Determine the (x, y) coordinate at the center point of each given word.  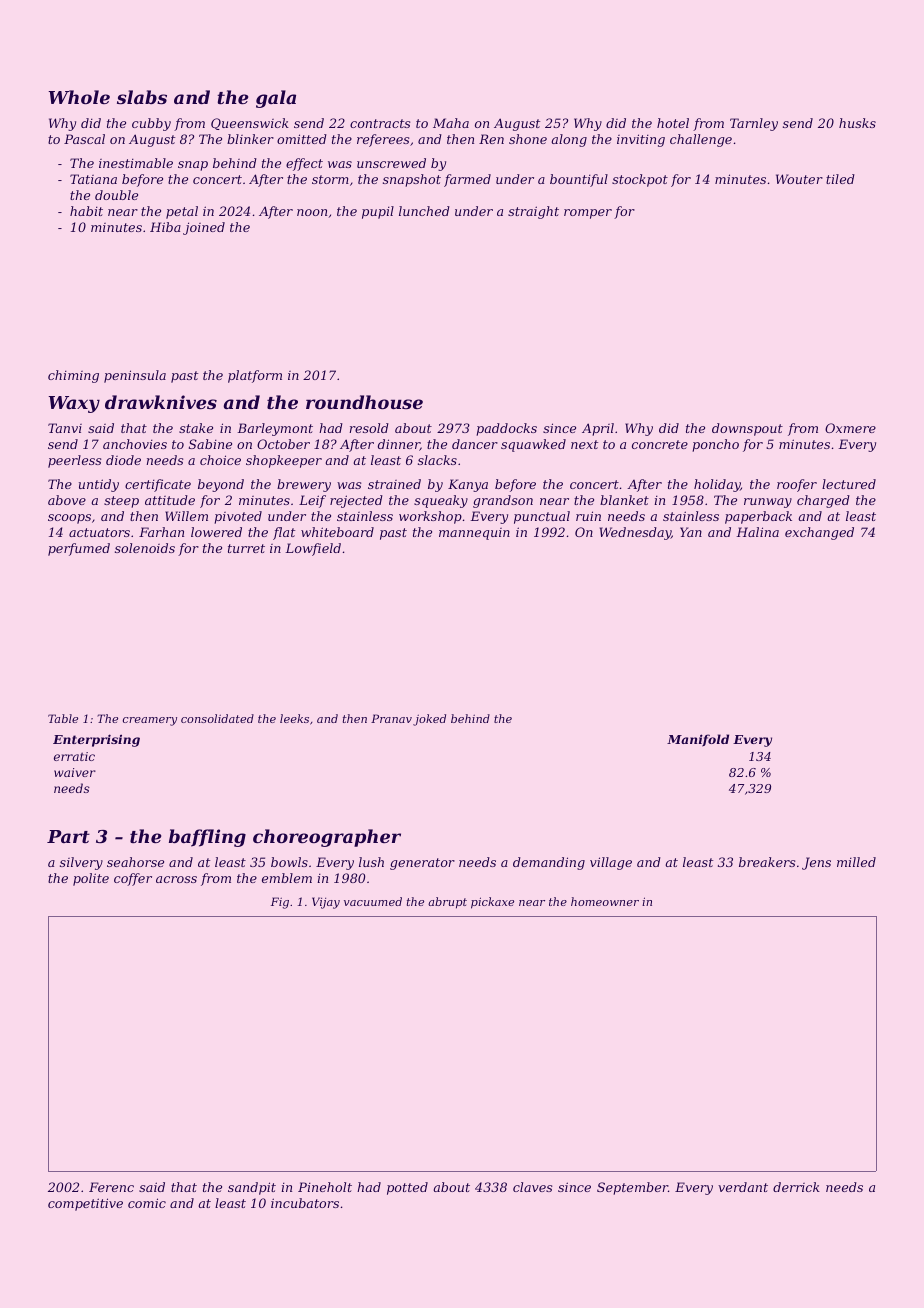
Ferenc (111, 1187)
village (611, 863)
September (632, 1188)
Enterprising (96, 740)
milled (856, 862)
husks (857, 123)
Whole (79, 97)
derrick (796, 1187)
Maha (451, 123)
